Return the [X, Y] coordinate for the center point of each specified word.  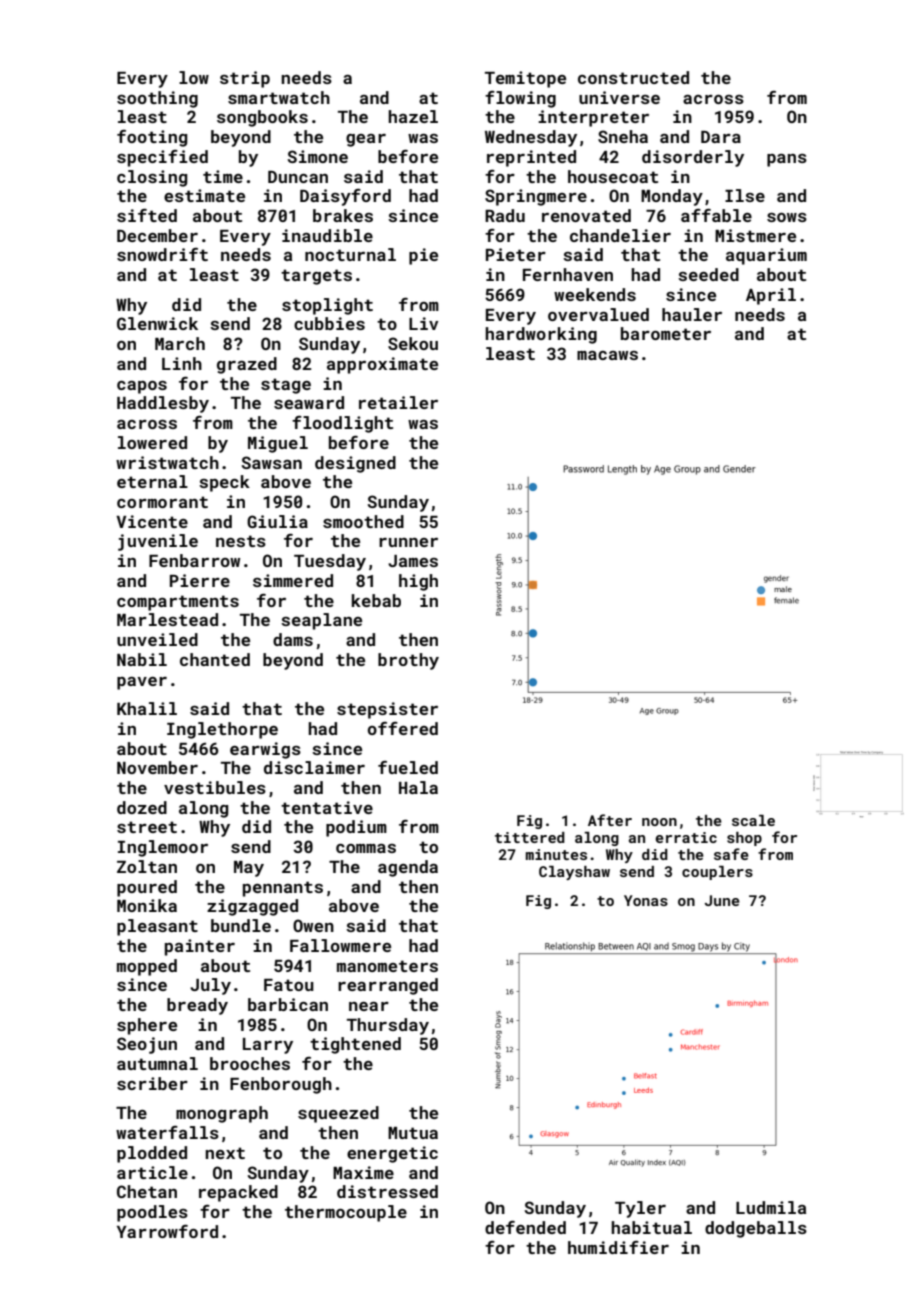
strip [245, 79]
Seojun [147, 1045]
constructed [633, 77]
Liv [423, 323]
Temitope [525, 79]
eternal [152, 481]
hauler [692, 314]
